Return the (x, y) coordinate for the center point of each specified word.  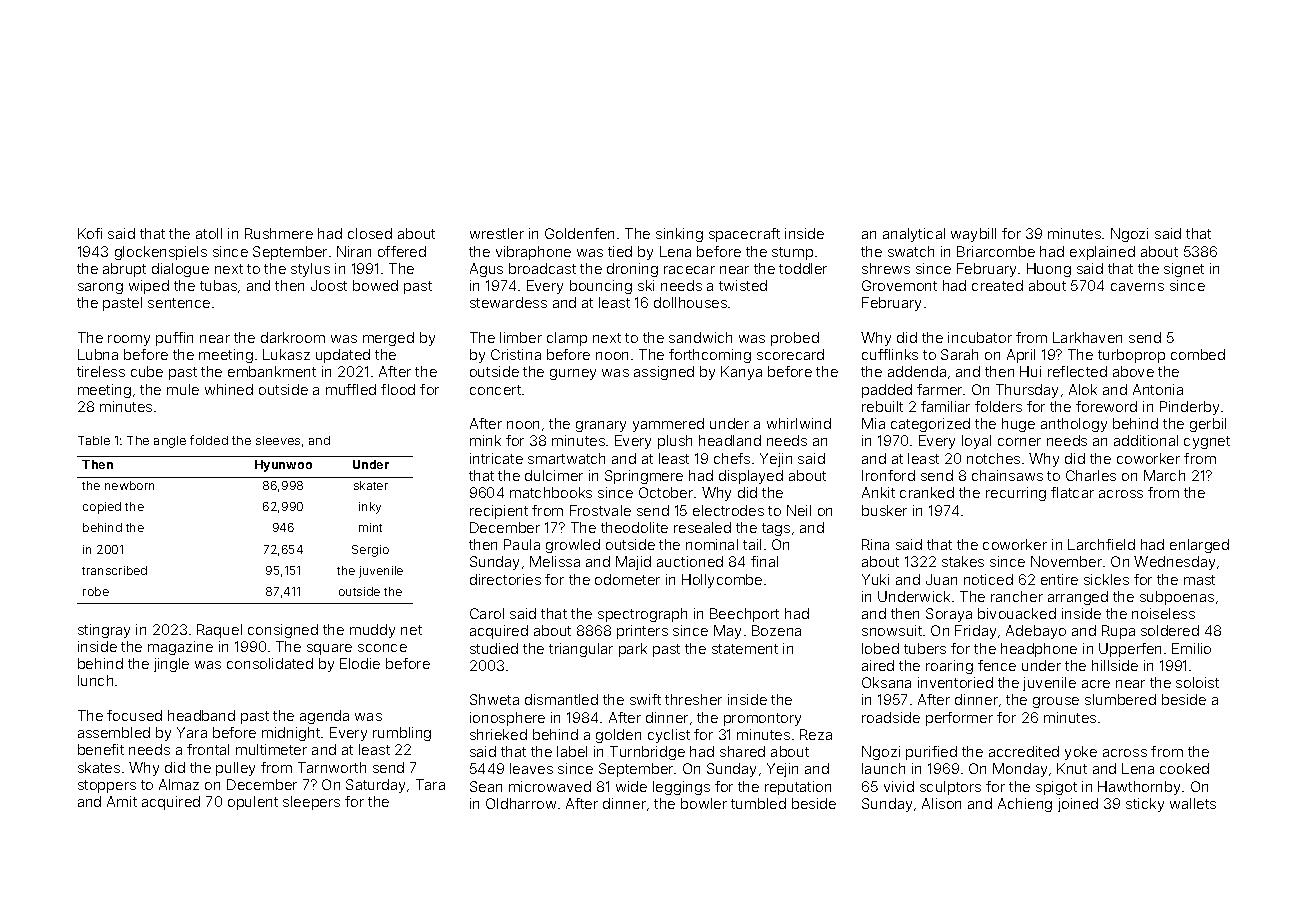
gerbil (1208, 425)
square (329, 649)
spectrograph (642, 615)
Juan (941, 579)
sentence (179, 303)
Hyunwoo (283, 466)
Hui (1030, 371)
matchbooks (551, 492)
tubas (218, 285)
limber (521, 337)
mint (370, 527)
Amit (122, 801)
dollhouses (690, 302)
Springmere (644, 477)
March (1164, 475)
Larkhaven (1087, 337)
